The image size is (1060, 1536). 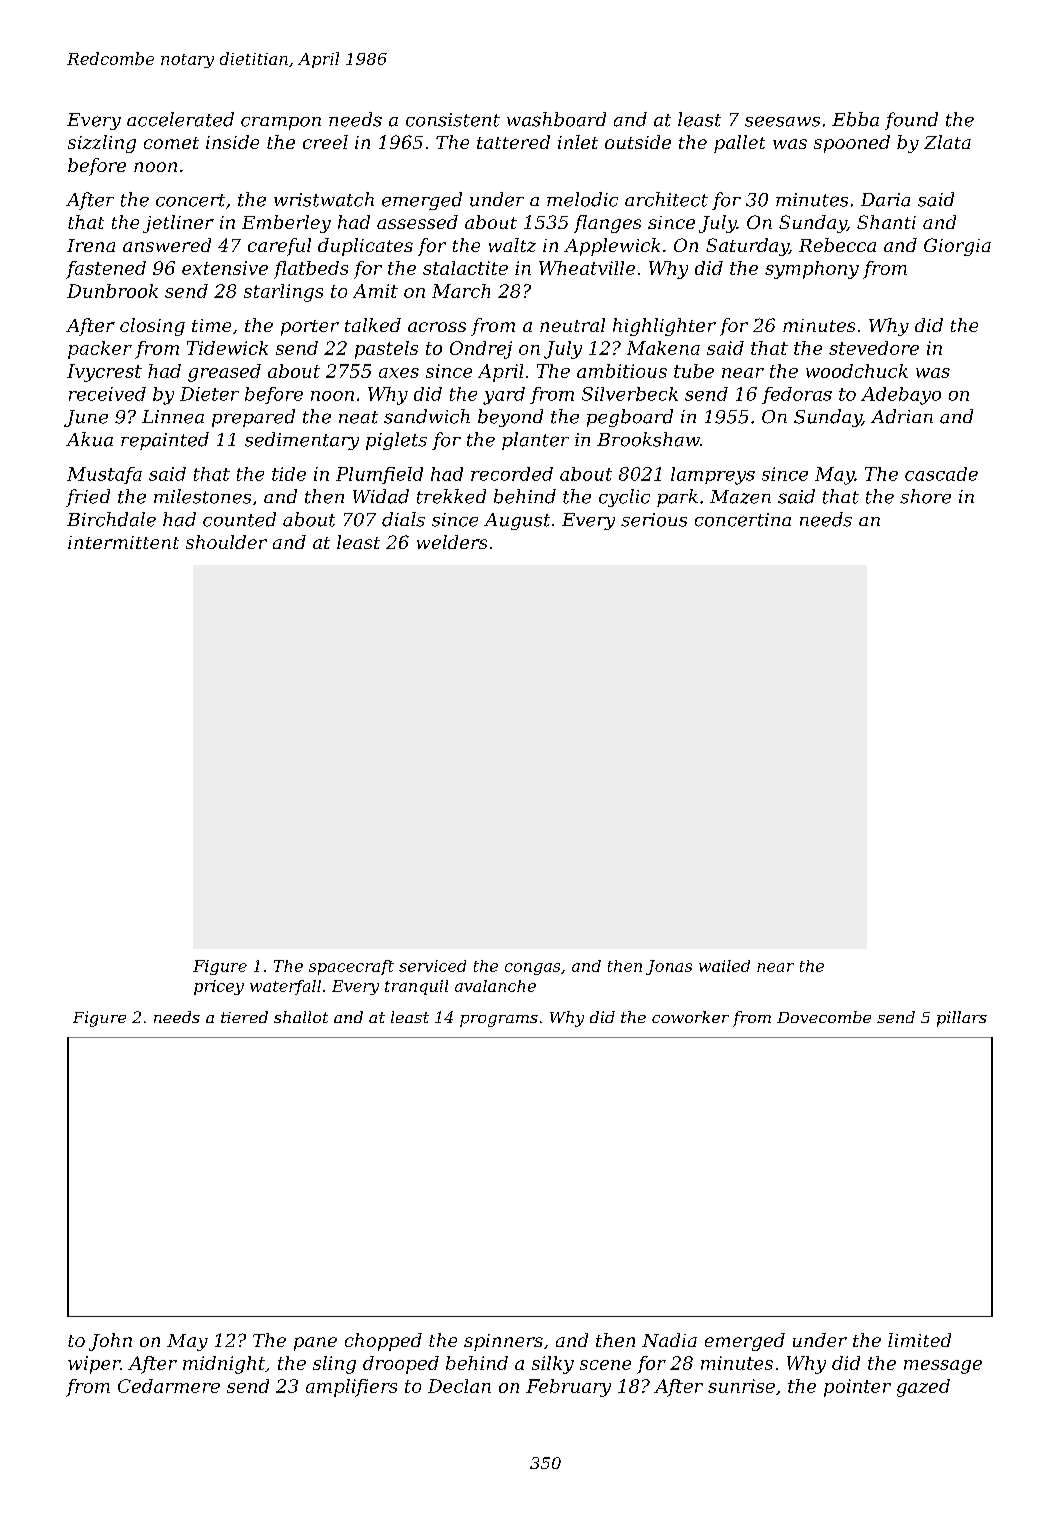 I want to click on fried, so click(x=88, y=498).
